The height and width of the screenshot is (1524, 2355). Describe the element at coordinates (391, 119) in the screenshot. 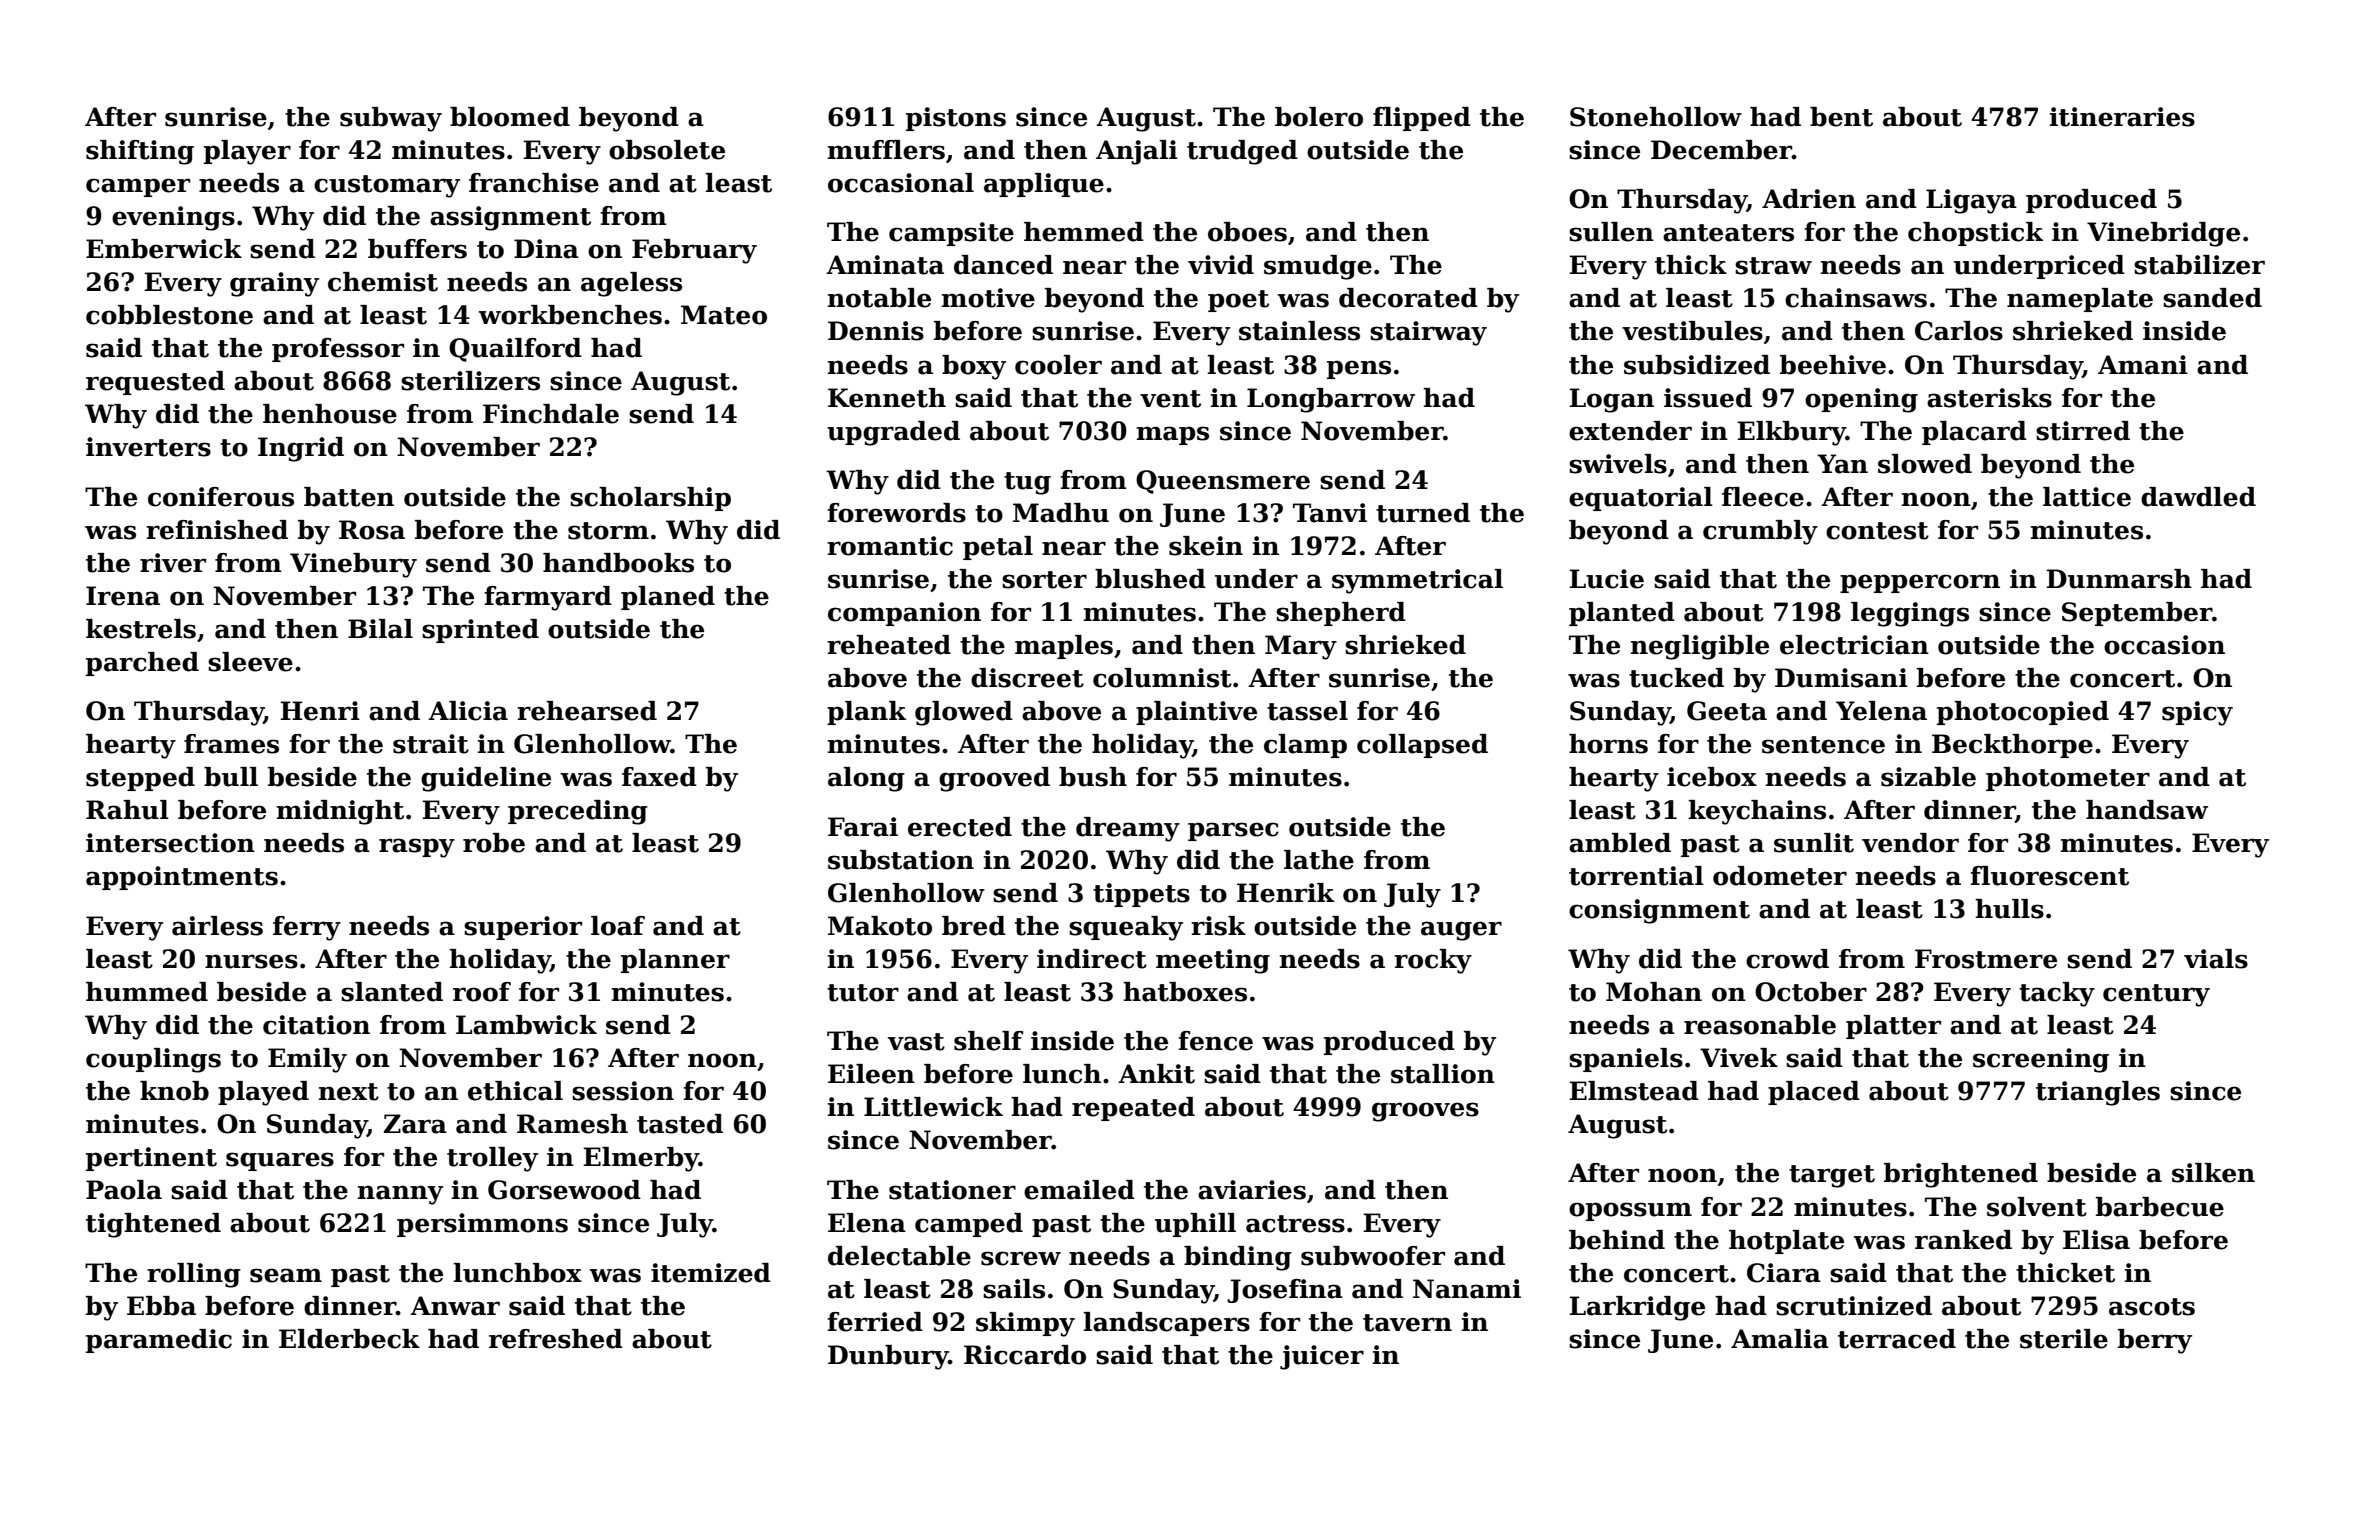

I see `subway` at that location.
